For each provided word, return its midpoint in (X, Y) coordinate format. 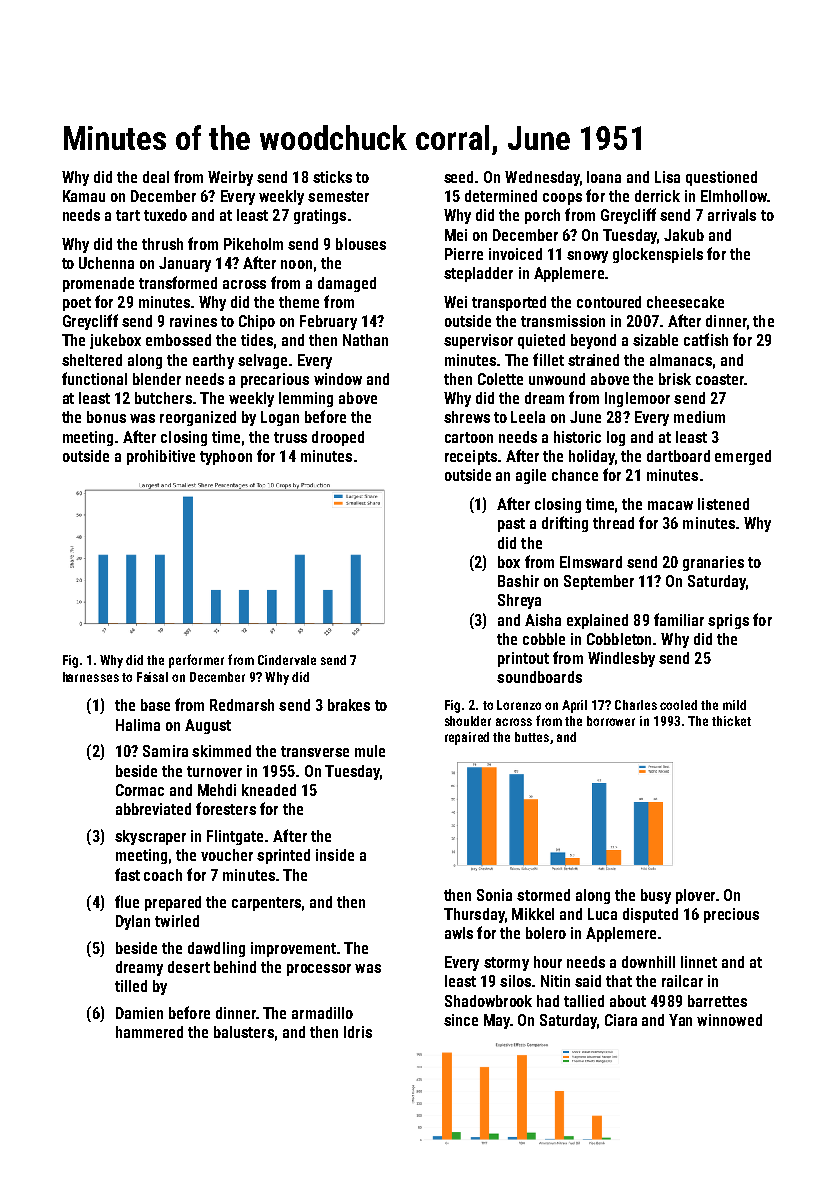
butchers (163, 398)
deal (156, 177)
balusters (244, 1032)
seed (458, 177)
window (338, 379)
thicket (731, 721)
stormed (543, 895)
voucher (227, 855)
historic (577, 437)
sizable (655, 340)
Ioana (604, 177)
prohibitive (161, 457)
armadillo (322, 1013)
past (511, 525)
